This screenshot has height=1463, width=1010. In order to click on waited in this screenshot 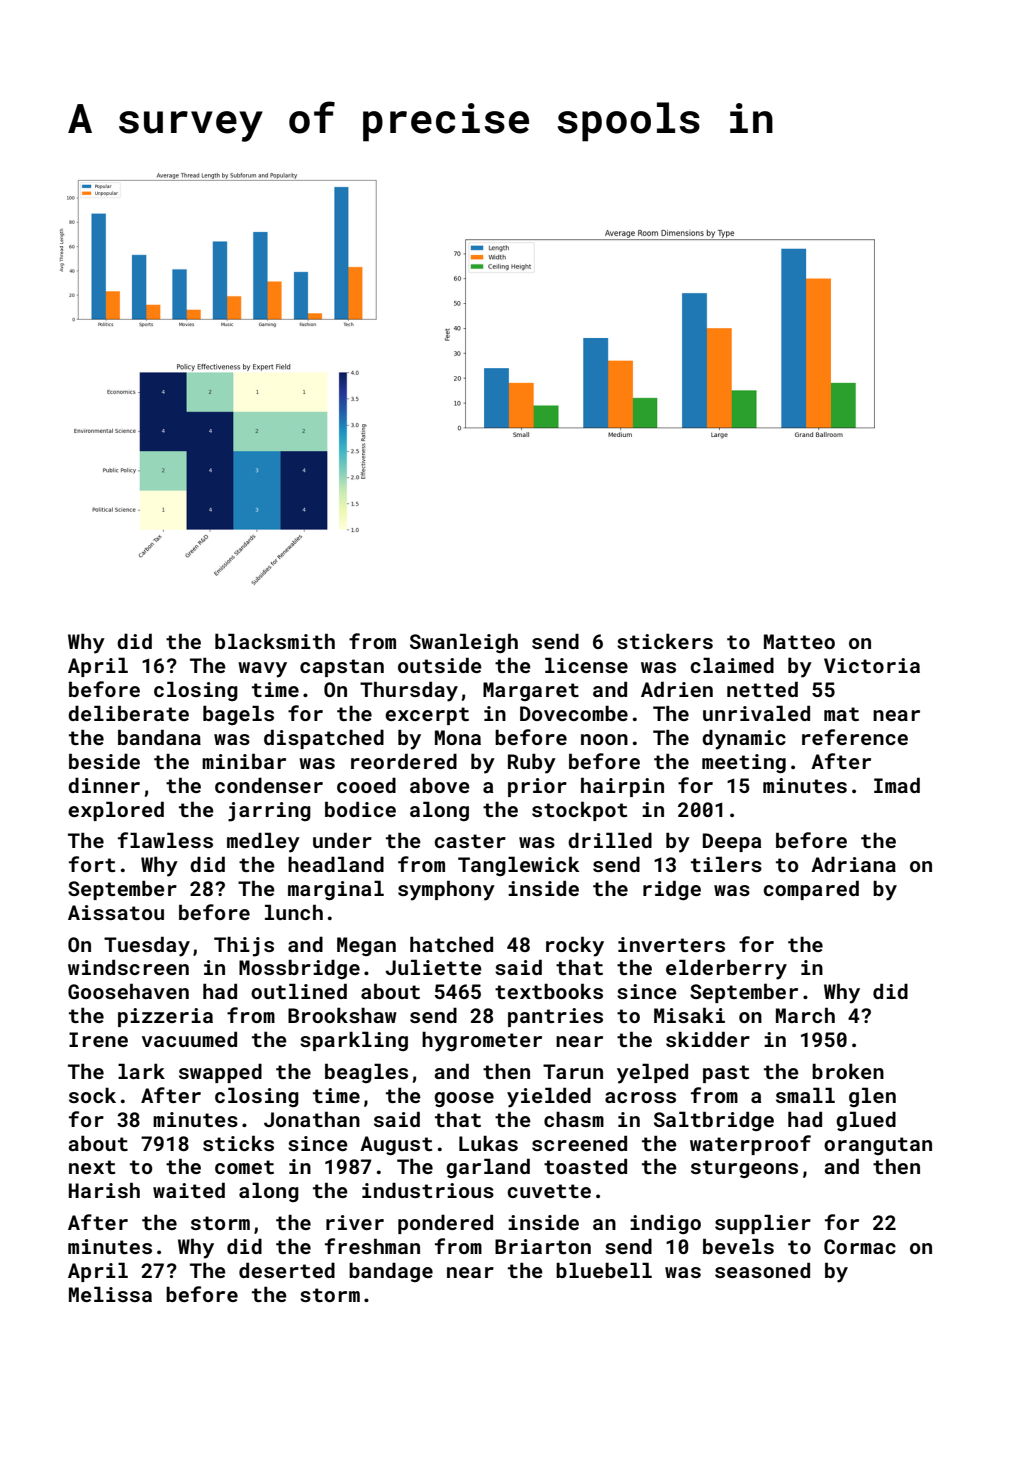, I will do `click(189, 1190)`.
